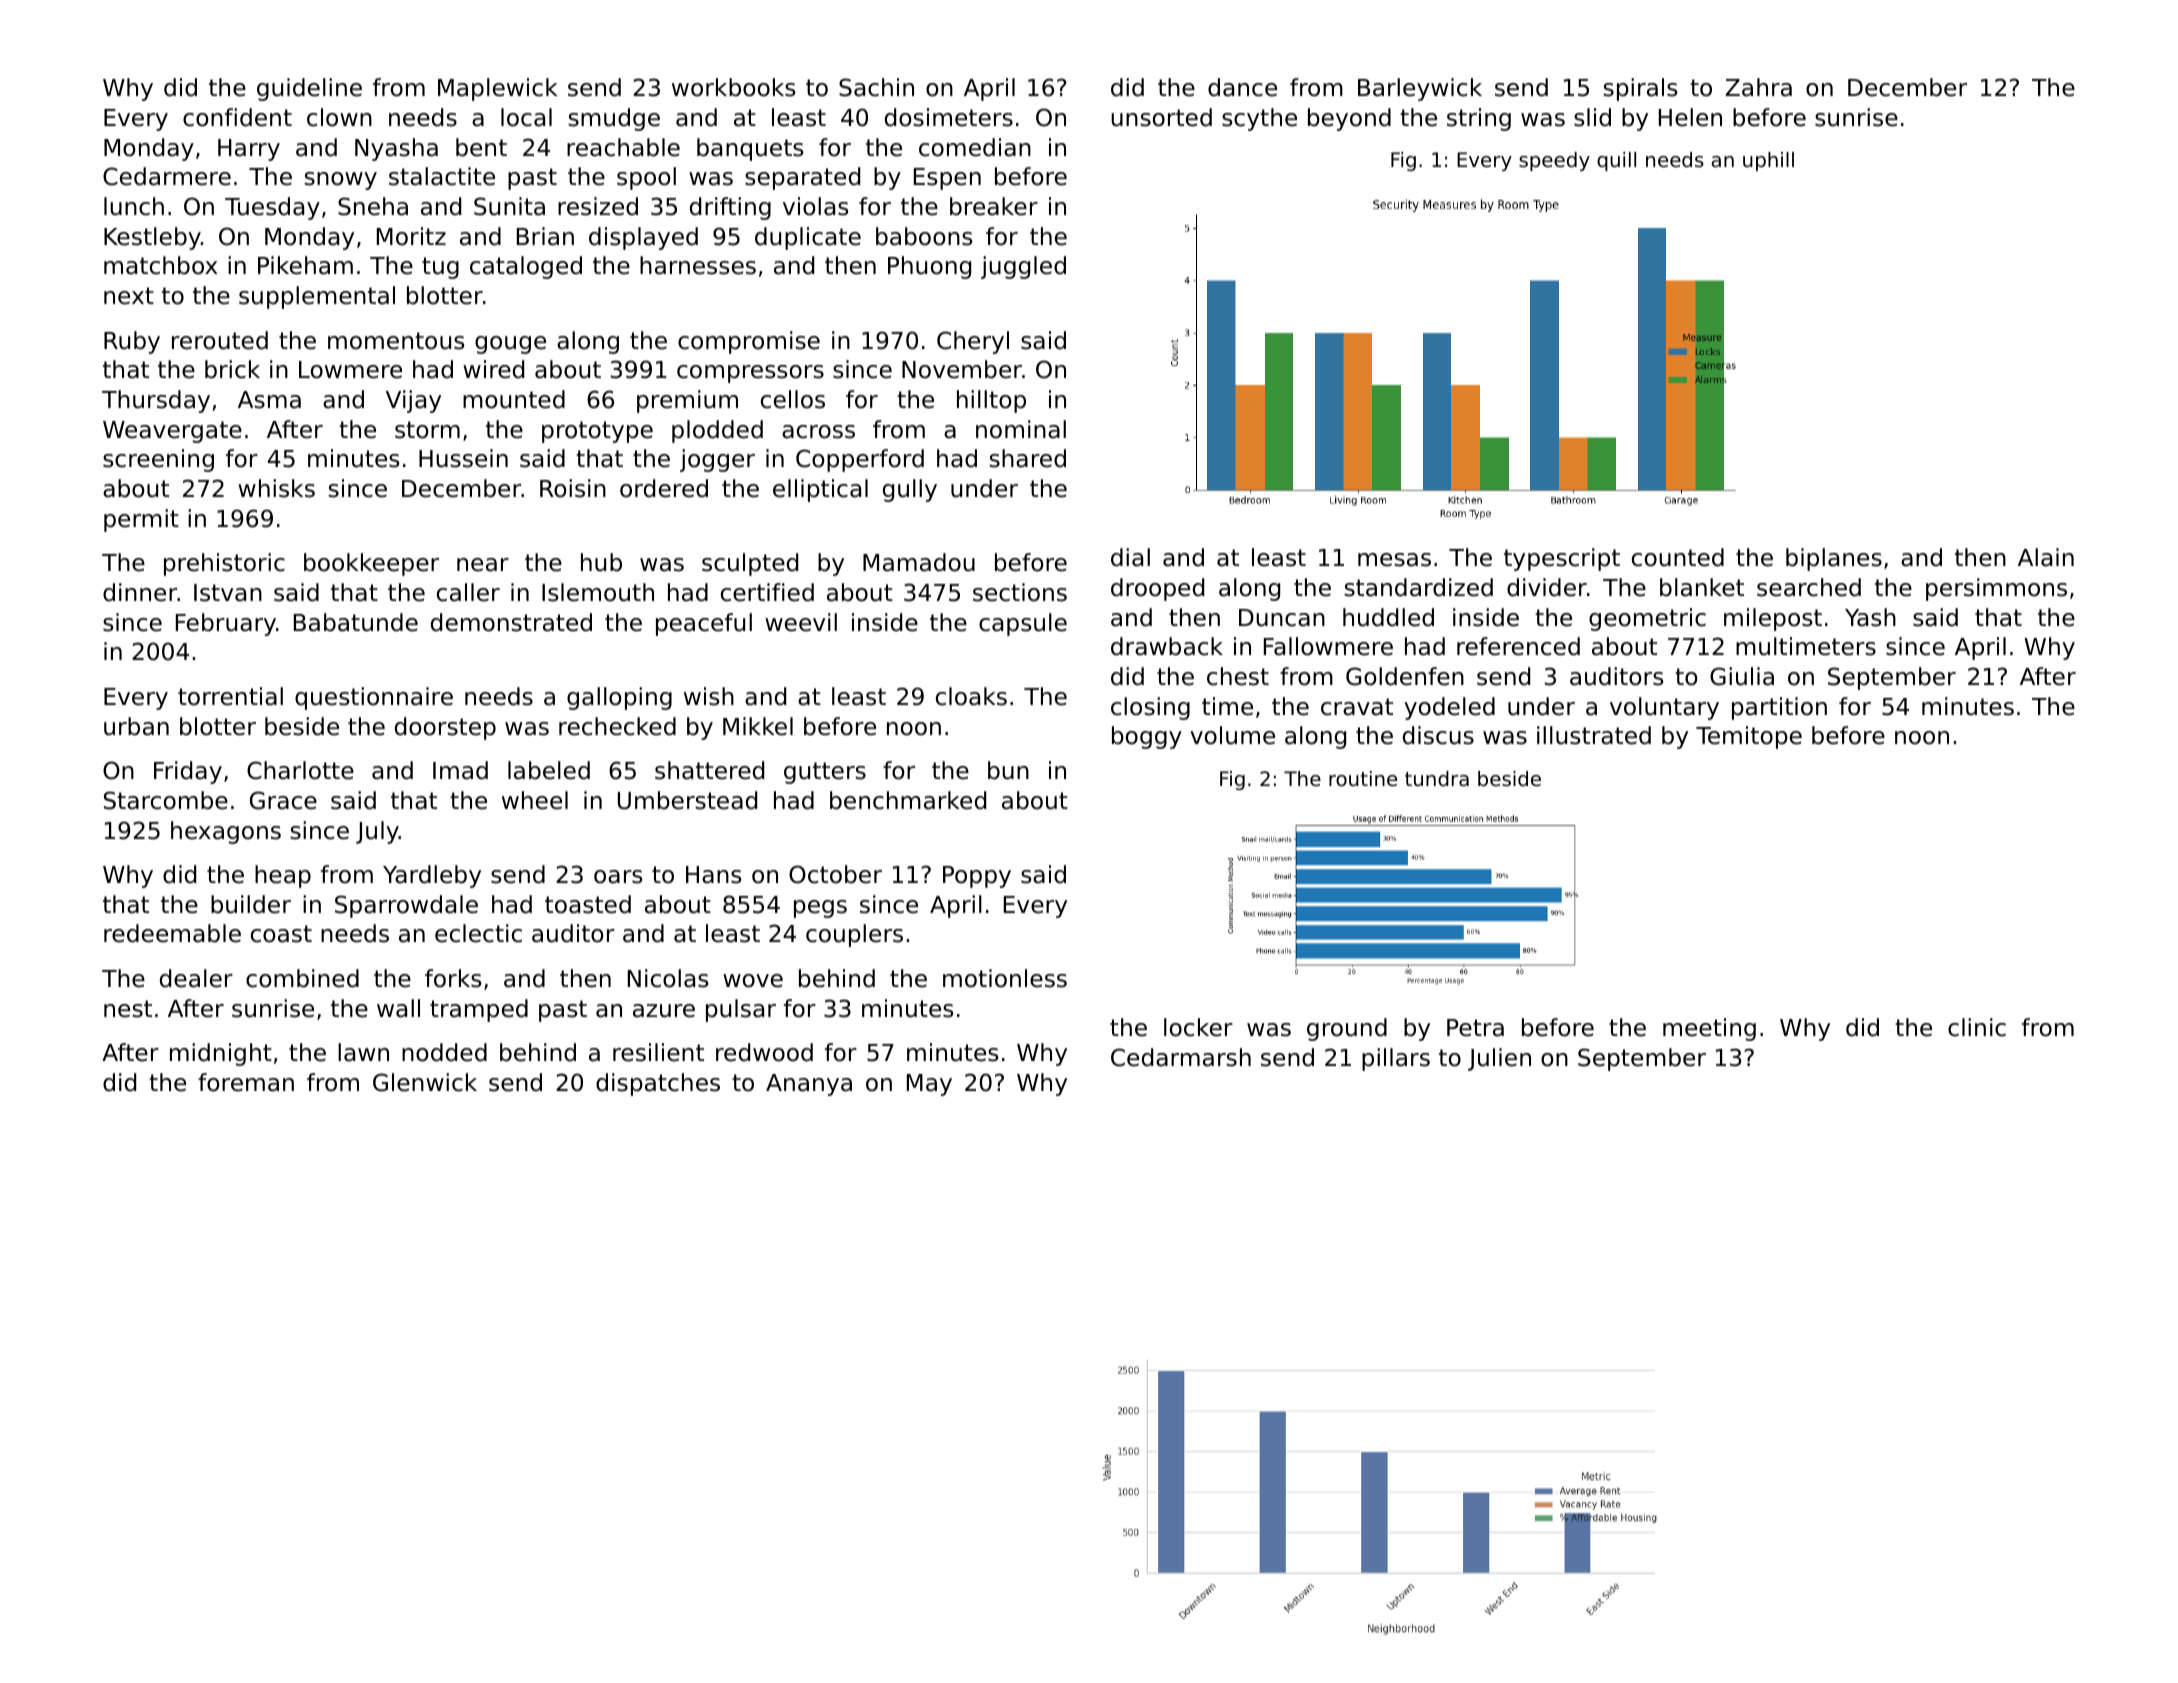  I want to click on benchmarked, so click(908, 800).
